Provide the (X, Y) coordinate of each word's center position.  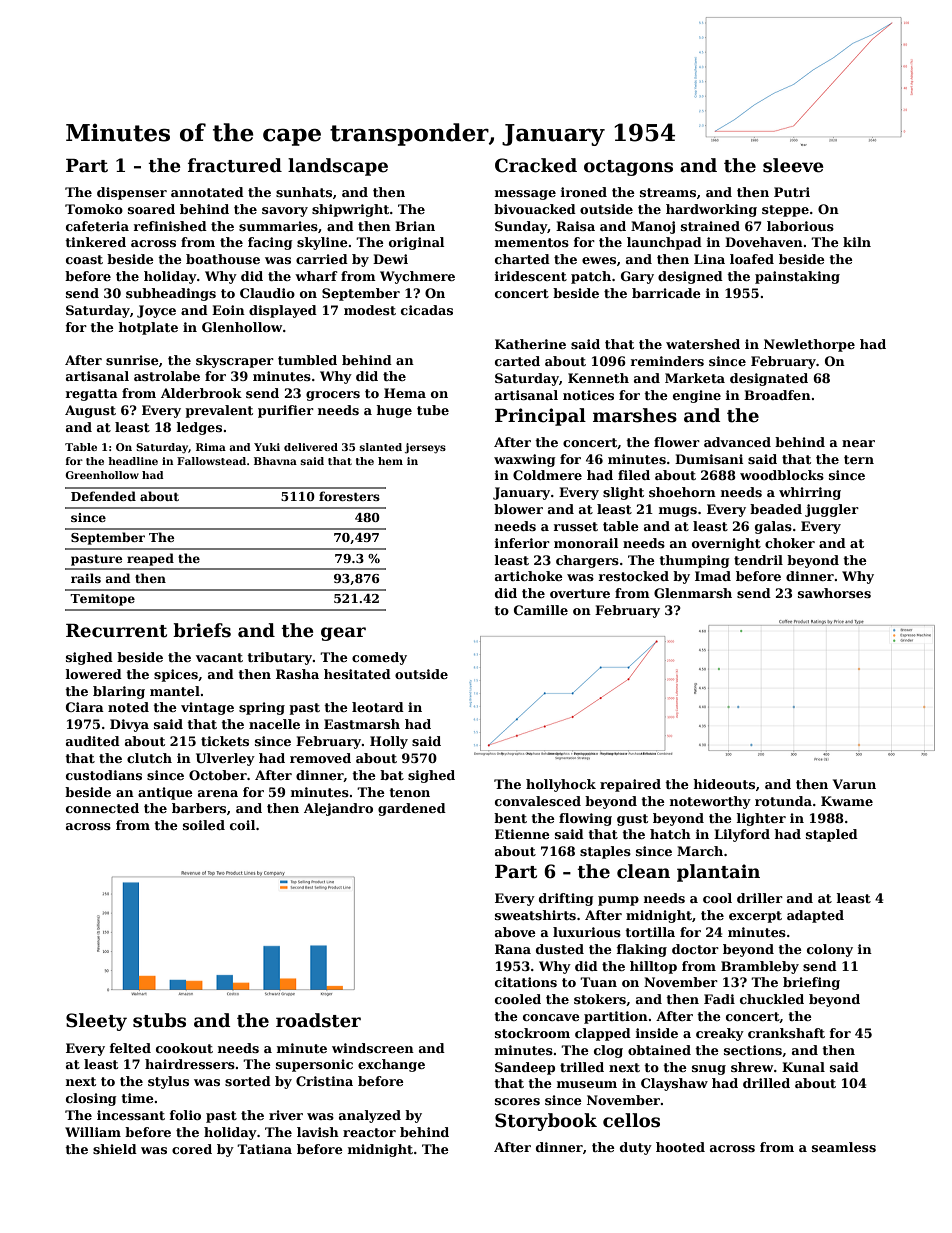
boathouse (223, 259)
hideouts (724, 784)
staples (605, 852)
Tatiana (264, 1149)
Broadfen (777, 395)
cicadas (427, 310)
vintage (207, 708)
